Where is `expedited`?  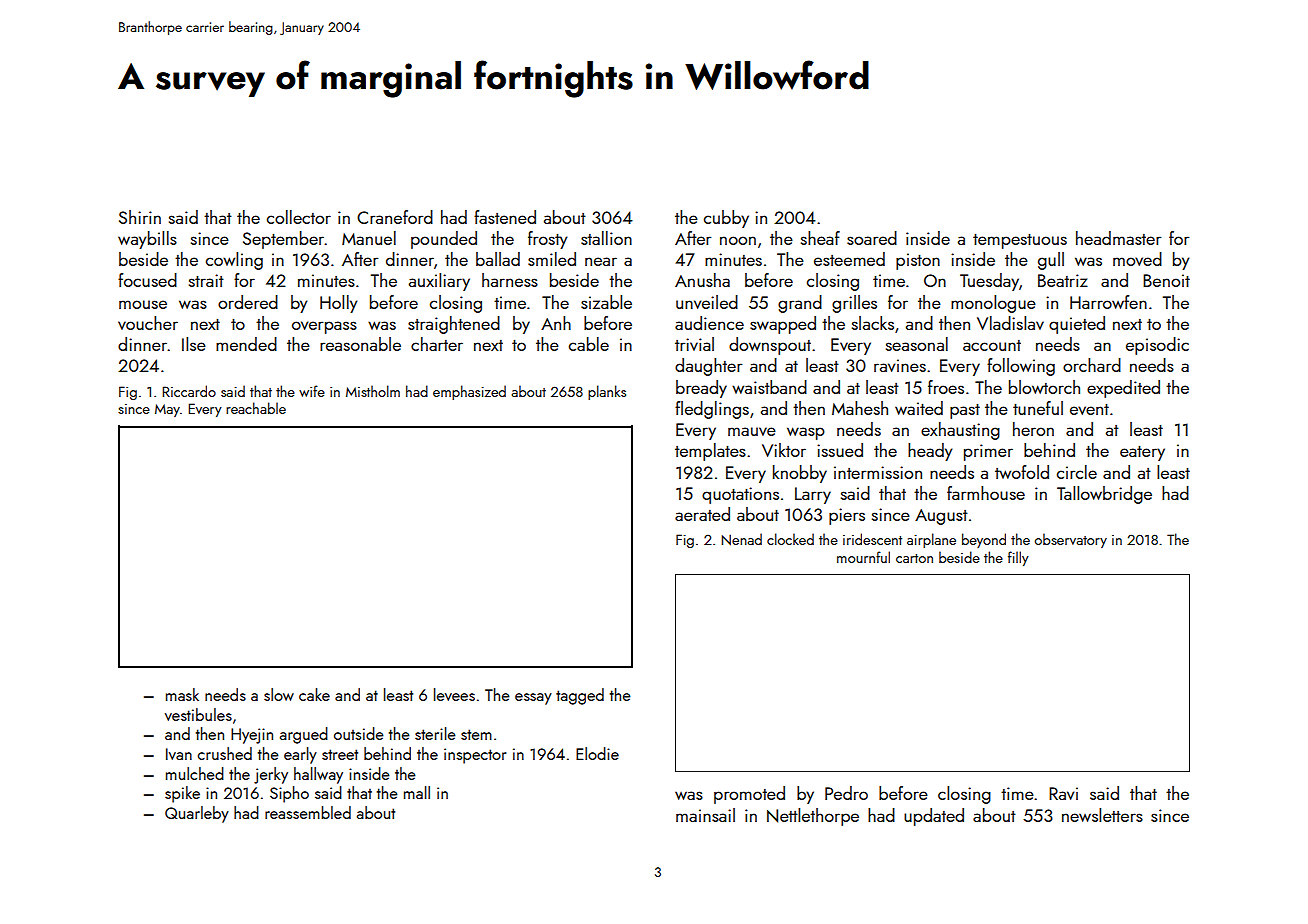 expedited is located at coordinates (1123, 389).
